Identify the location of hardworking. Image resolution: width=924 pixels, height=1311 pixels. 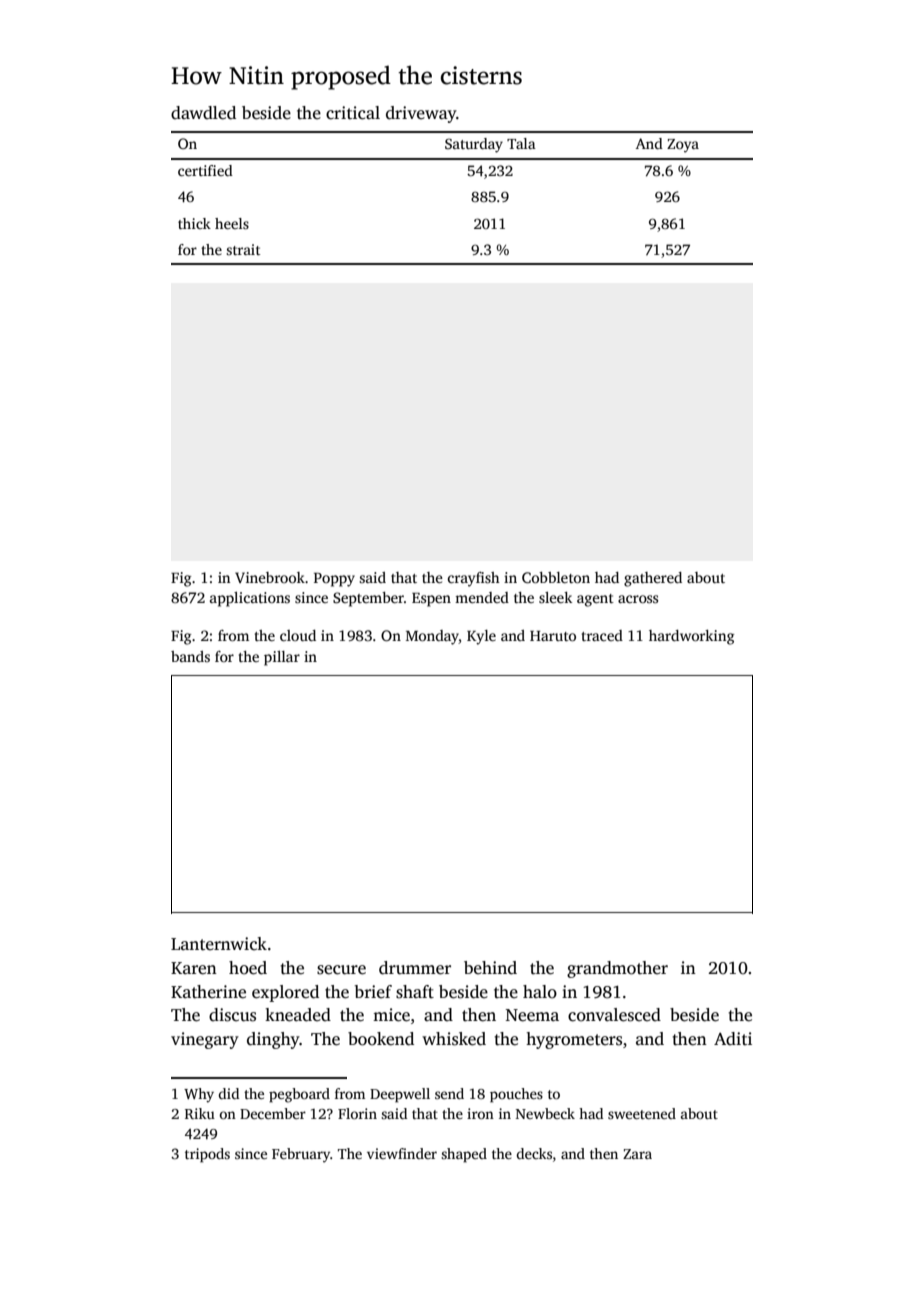
(691, 637).
